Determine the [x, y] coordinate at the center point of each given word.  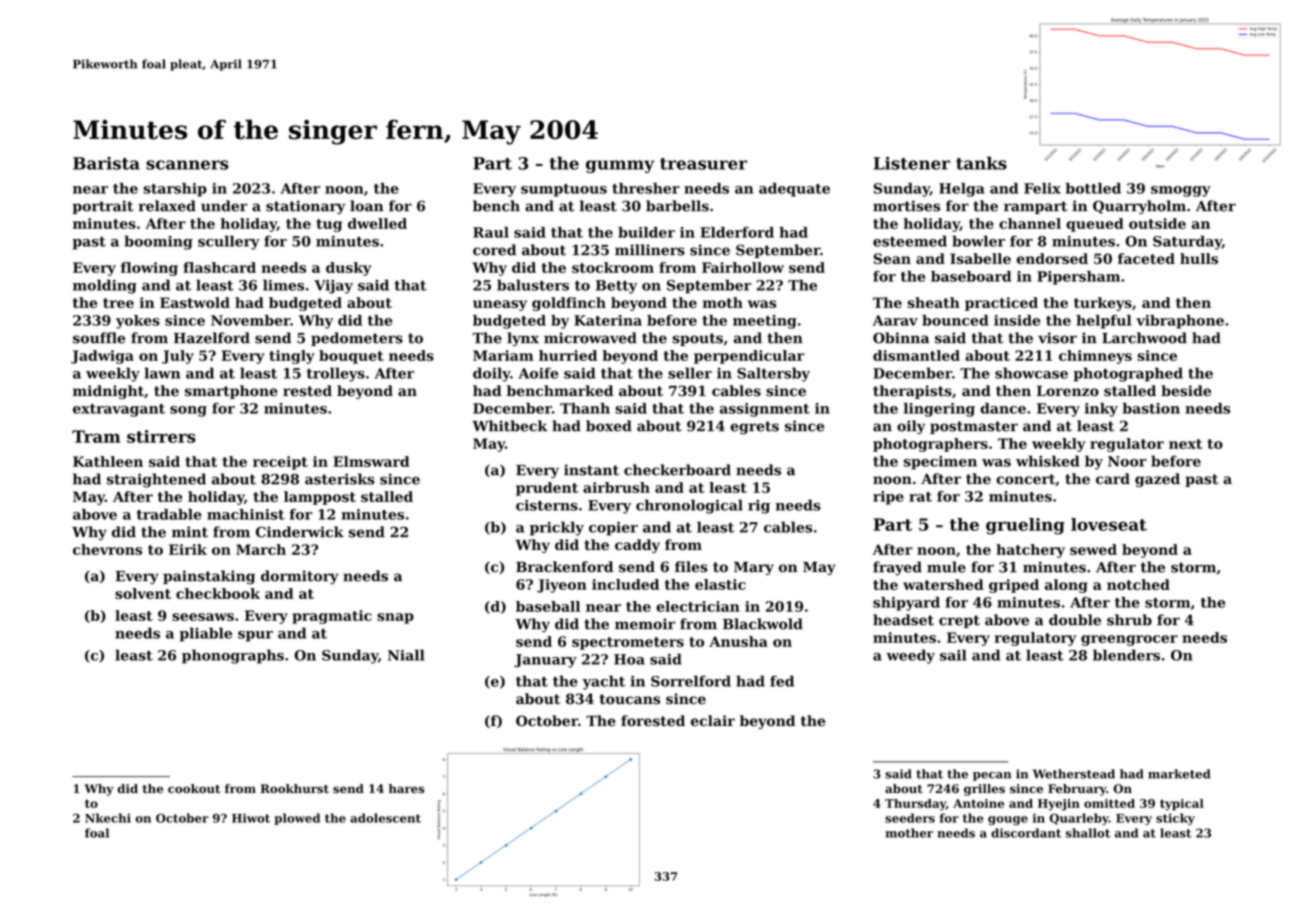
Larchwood [1144, 338]
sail [953, 655]
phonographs [233, 656]
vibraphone [1180, 322]
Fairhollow [743, 267]
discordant [1026, 833]
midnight [108, 392]
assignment [765, 410]
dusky [348, 269]
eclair [713, 721]
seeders [910, 818]
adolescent [385, 818]
